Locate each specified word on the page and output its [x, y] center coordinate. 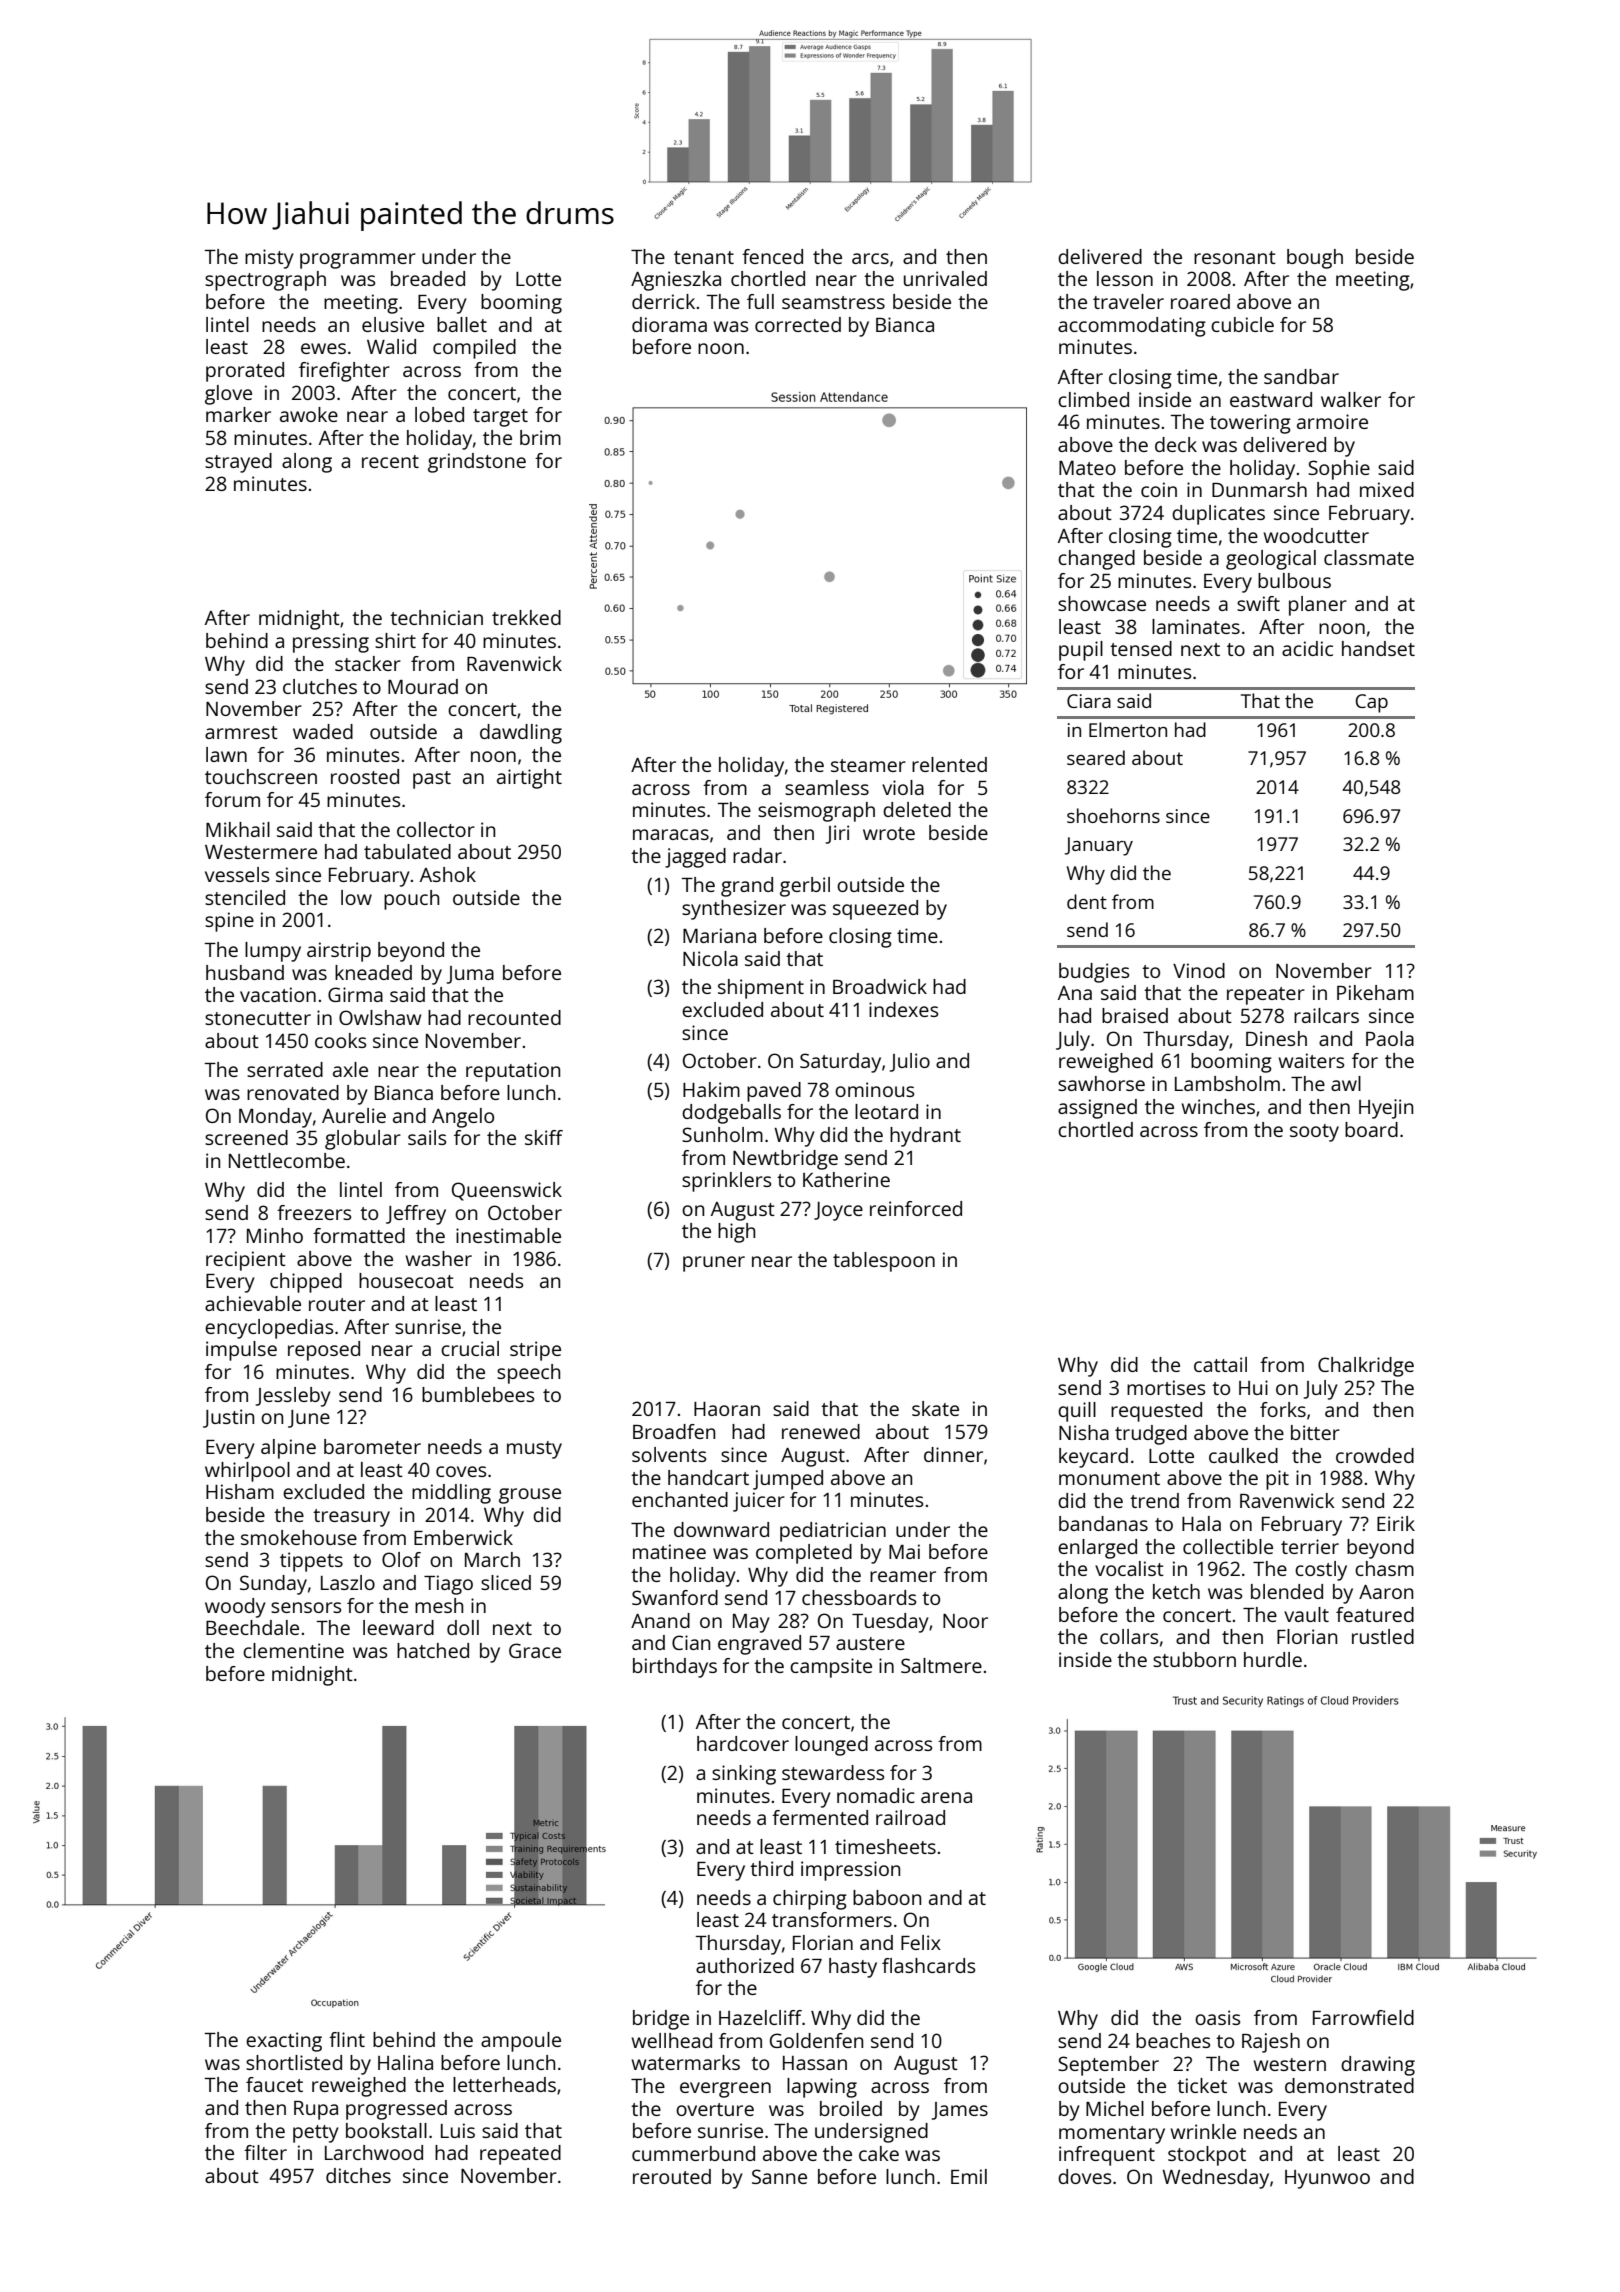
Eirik [1396, 1523]
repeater [1266, 996]
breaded [428, 278]
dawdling [521, 734]
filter [265, 2152]
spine [229, 922]
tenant [704, 257]
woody [235, 1608]
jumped [788, 1480]
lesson [1125, 278]
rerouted [672, 2176]
